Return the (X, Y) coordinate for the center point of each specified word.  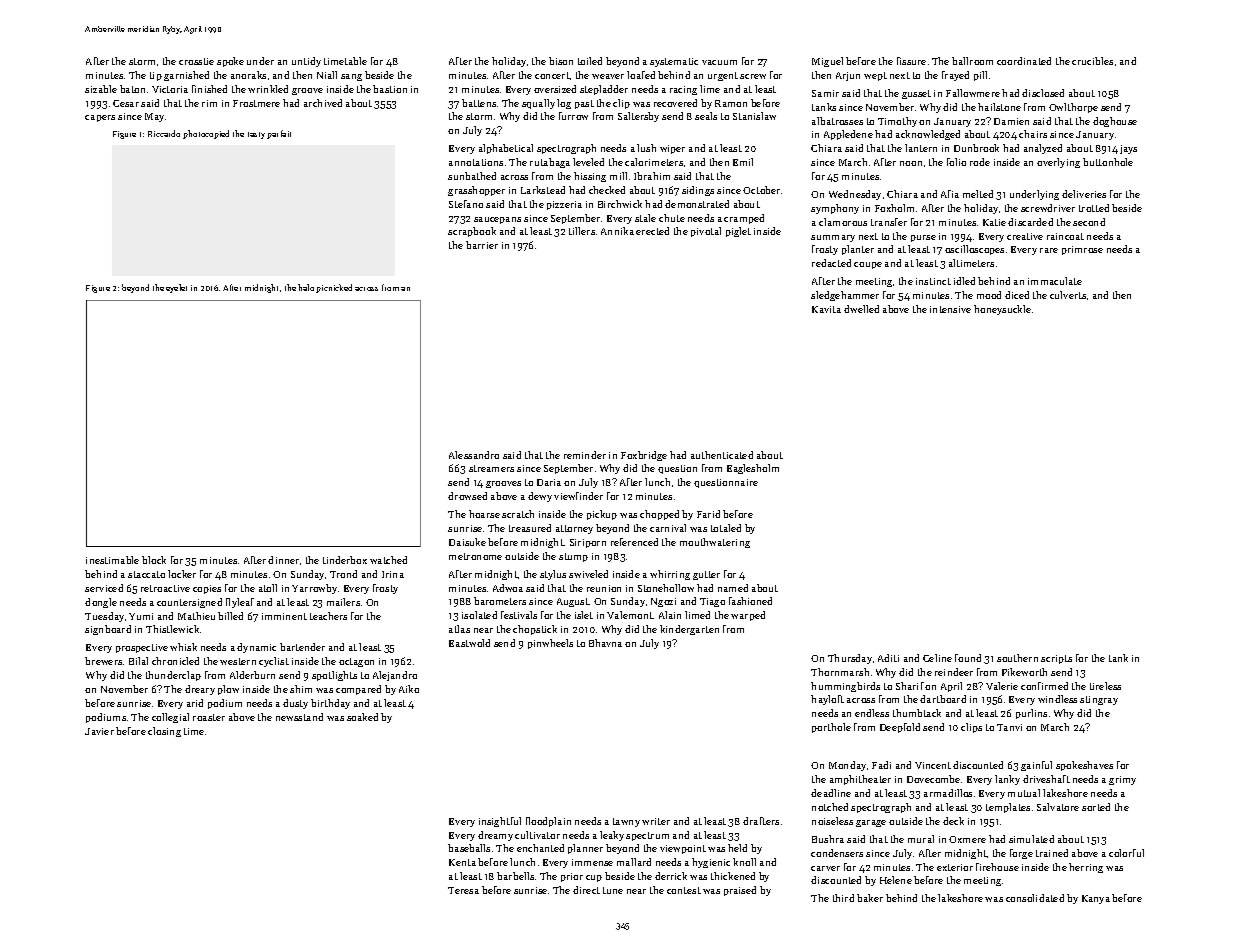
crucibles (1092, 61)
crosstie (196, 61)
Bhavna (605, 643)
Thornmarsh (840, 672)
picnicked (334, 288)
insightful (500, 822)
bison (561, 61)
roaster (209, 717)
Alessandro (474, 455)
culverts (1068, 295)
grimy (1122, 780)
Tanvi (1009, 727)
